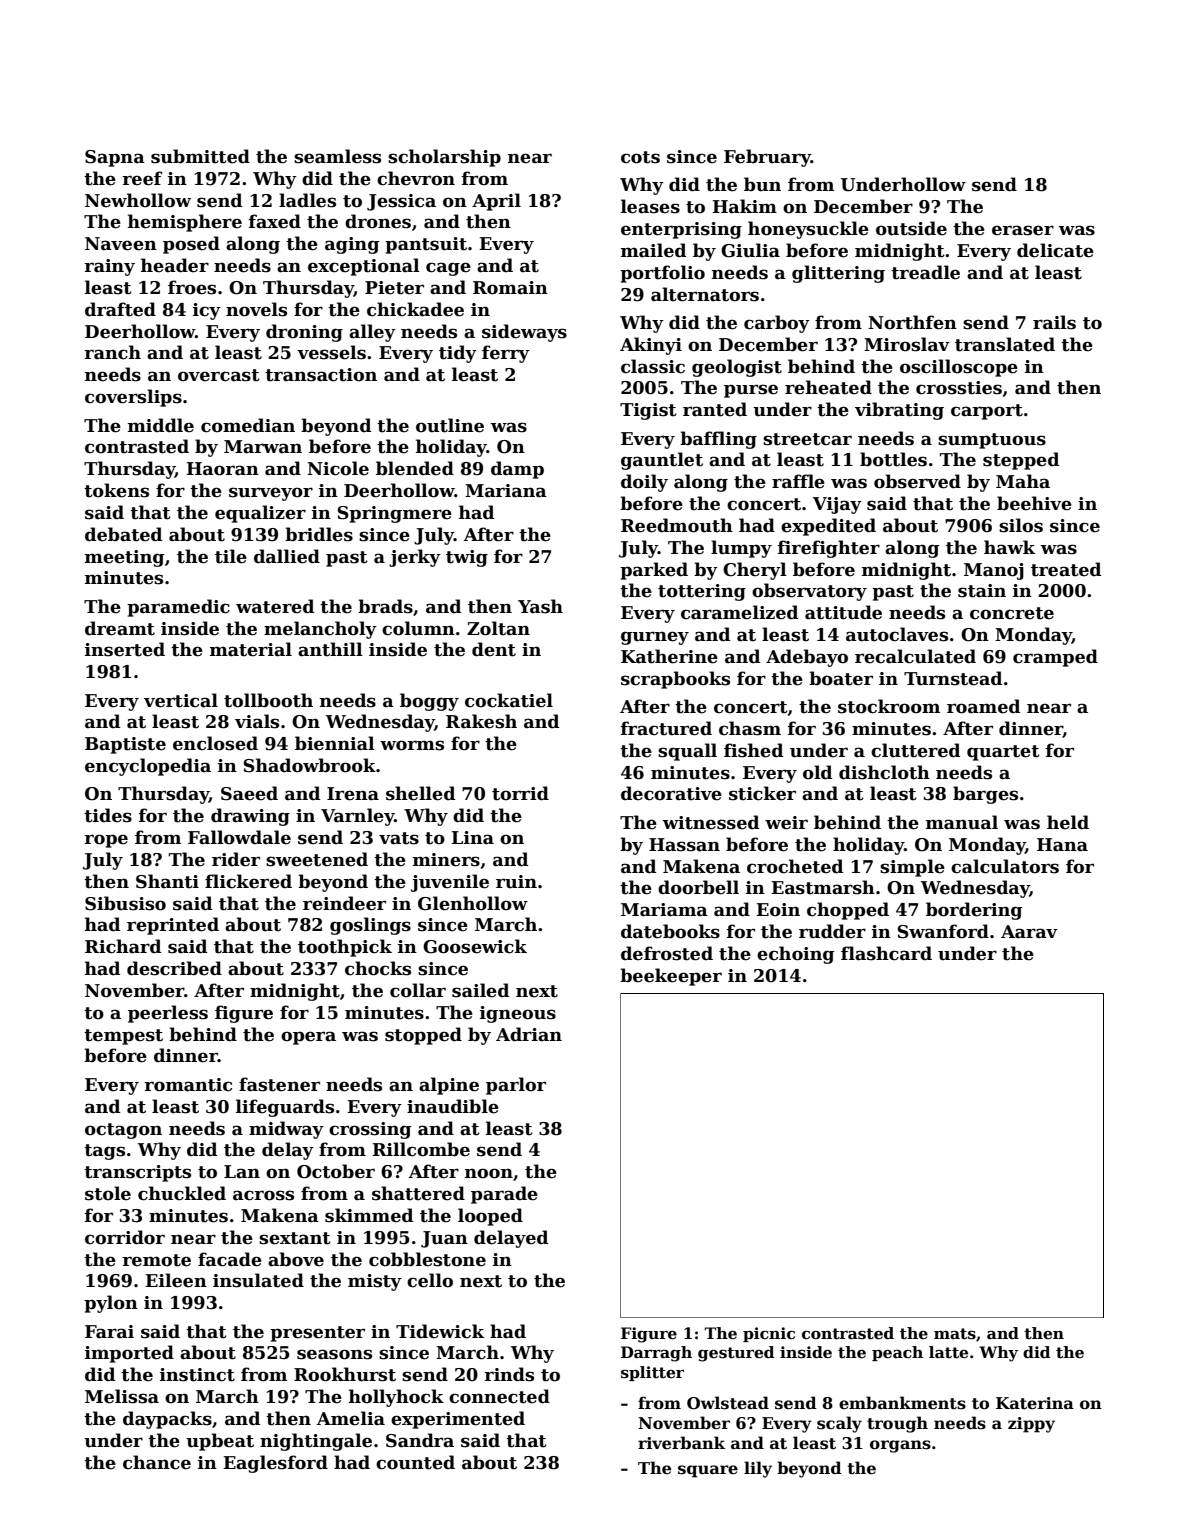 Image resolution: width=1188 pixels, height=1537 pixels. Describe the element at coordinates (236, 859) in the image. I see `rider` at that location.
